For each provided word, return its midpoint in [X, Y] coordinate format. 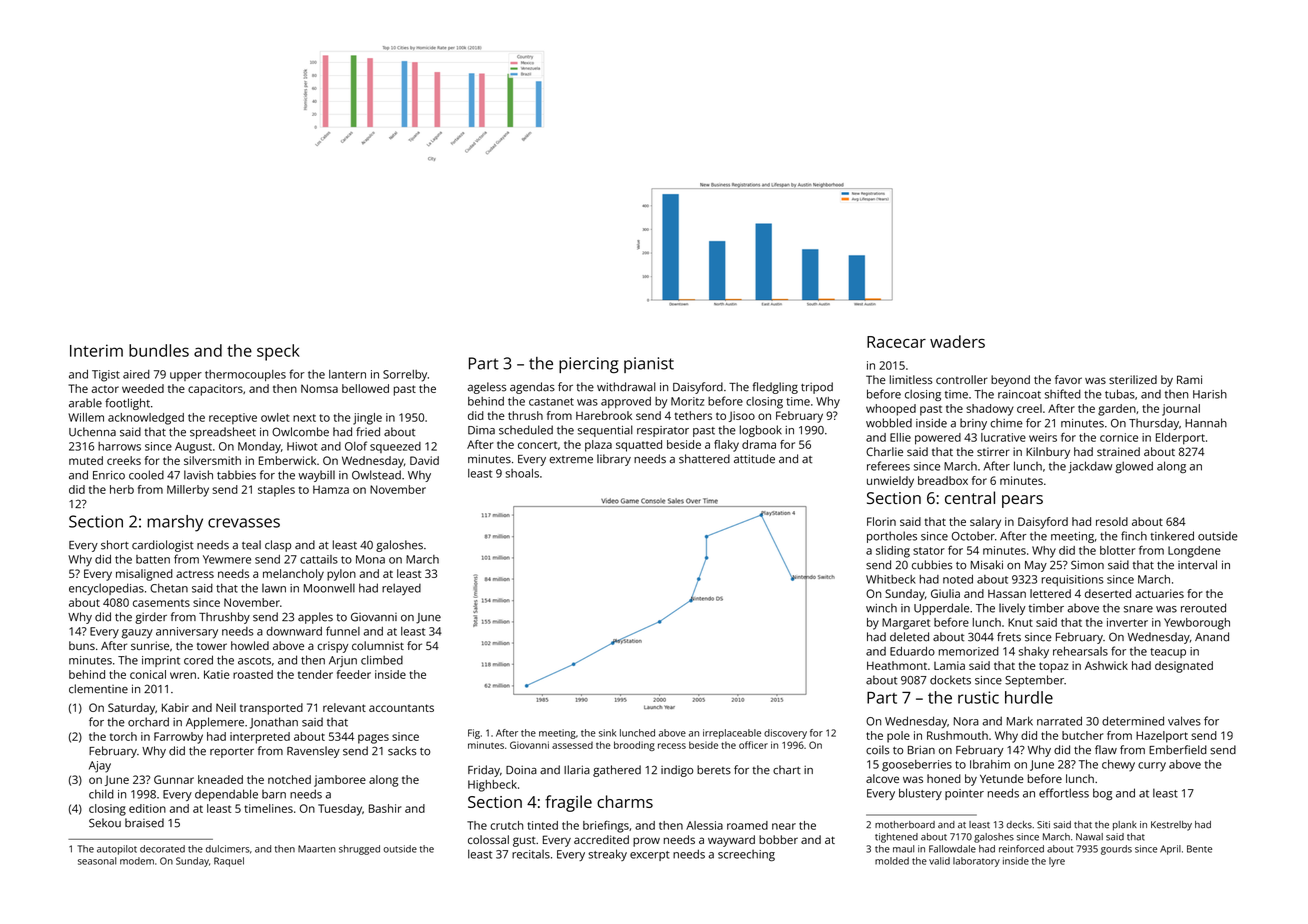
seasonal [97, 861]
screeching [746, 856]
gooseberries [917, 766]
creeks [124, 460]
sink [607, 733]
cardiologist [163, 546]
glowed [1134, 467]
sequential [605, 431]
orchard [148, 722]
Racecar [896, 342]
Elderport [1180, 439]
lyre [1057, 862]
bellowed [365, 388]
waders [957, 341]
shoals [522, 473]
